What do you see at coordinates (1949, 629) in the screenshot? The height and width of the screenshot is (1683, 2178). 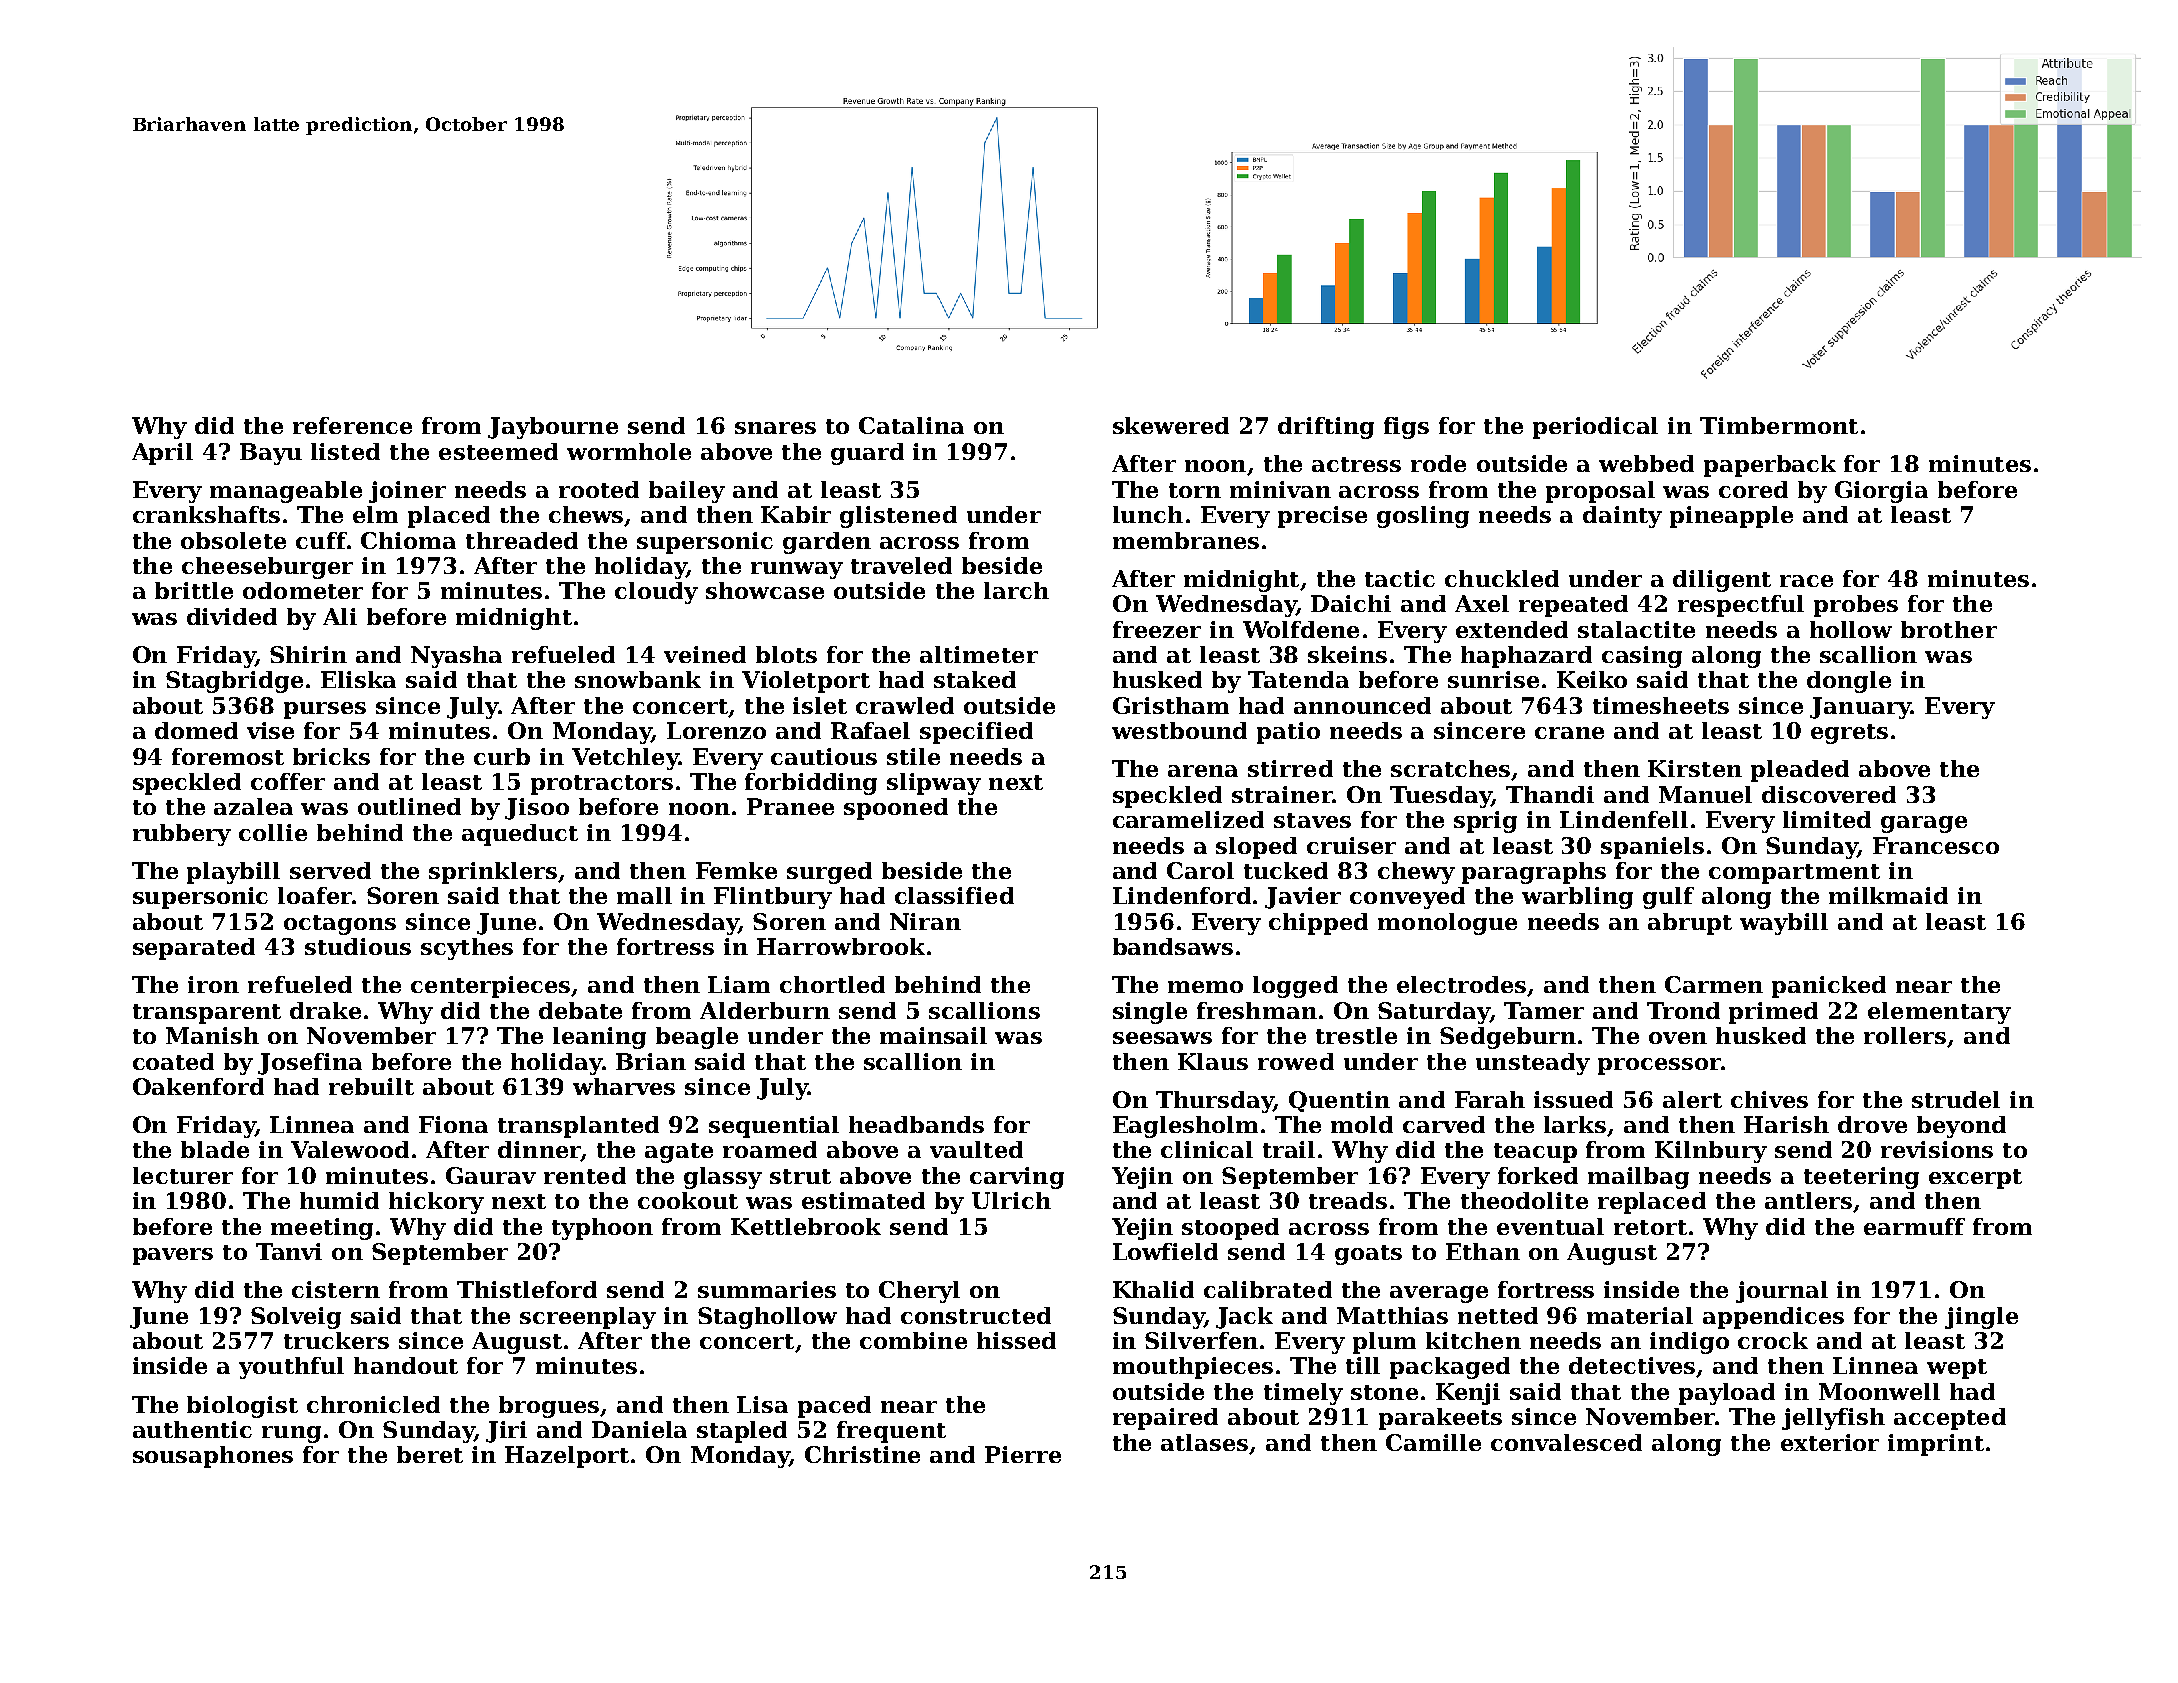 I see `brother` at bounding box center [1949, 629].
